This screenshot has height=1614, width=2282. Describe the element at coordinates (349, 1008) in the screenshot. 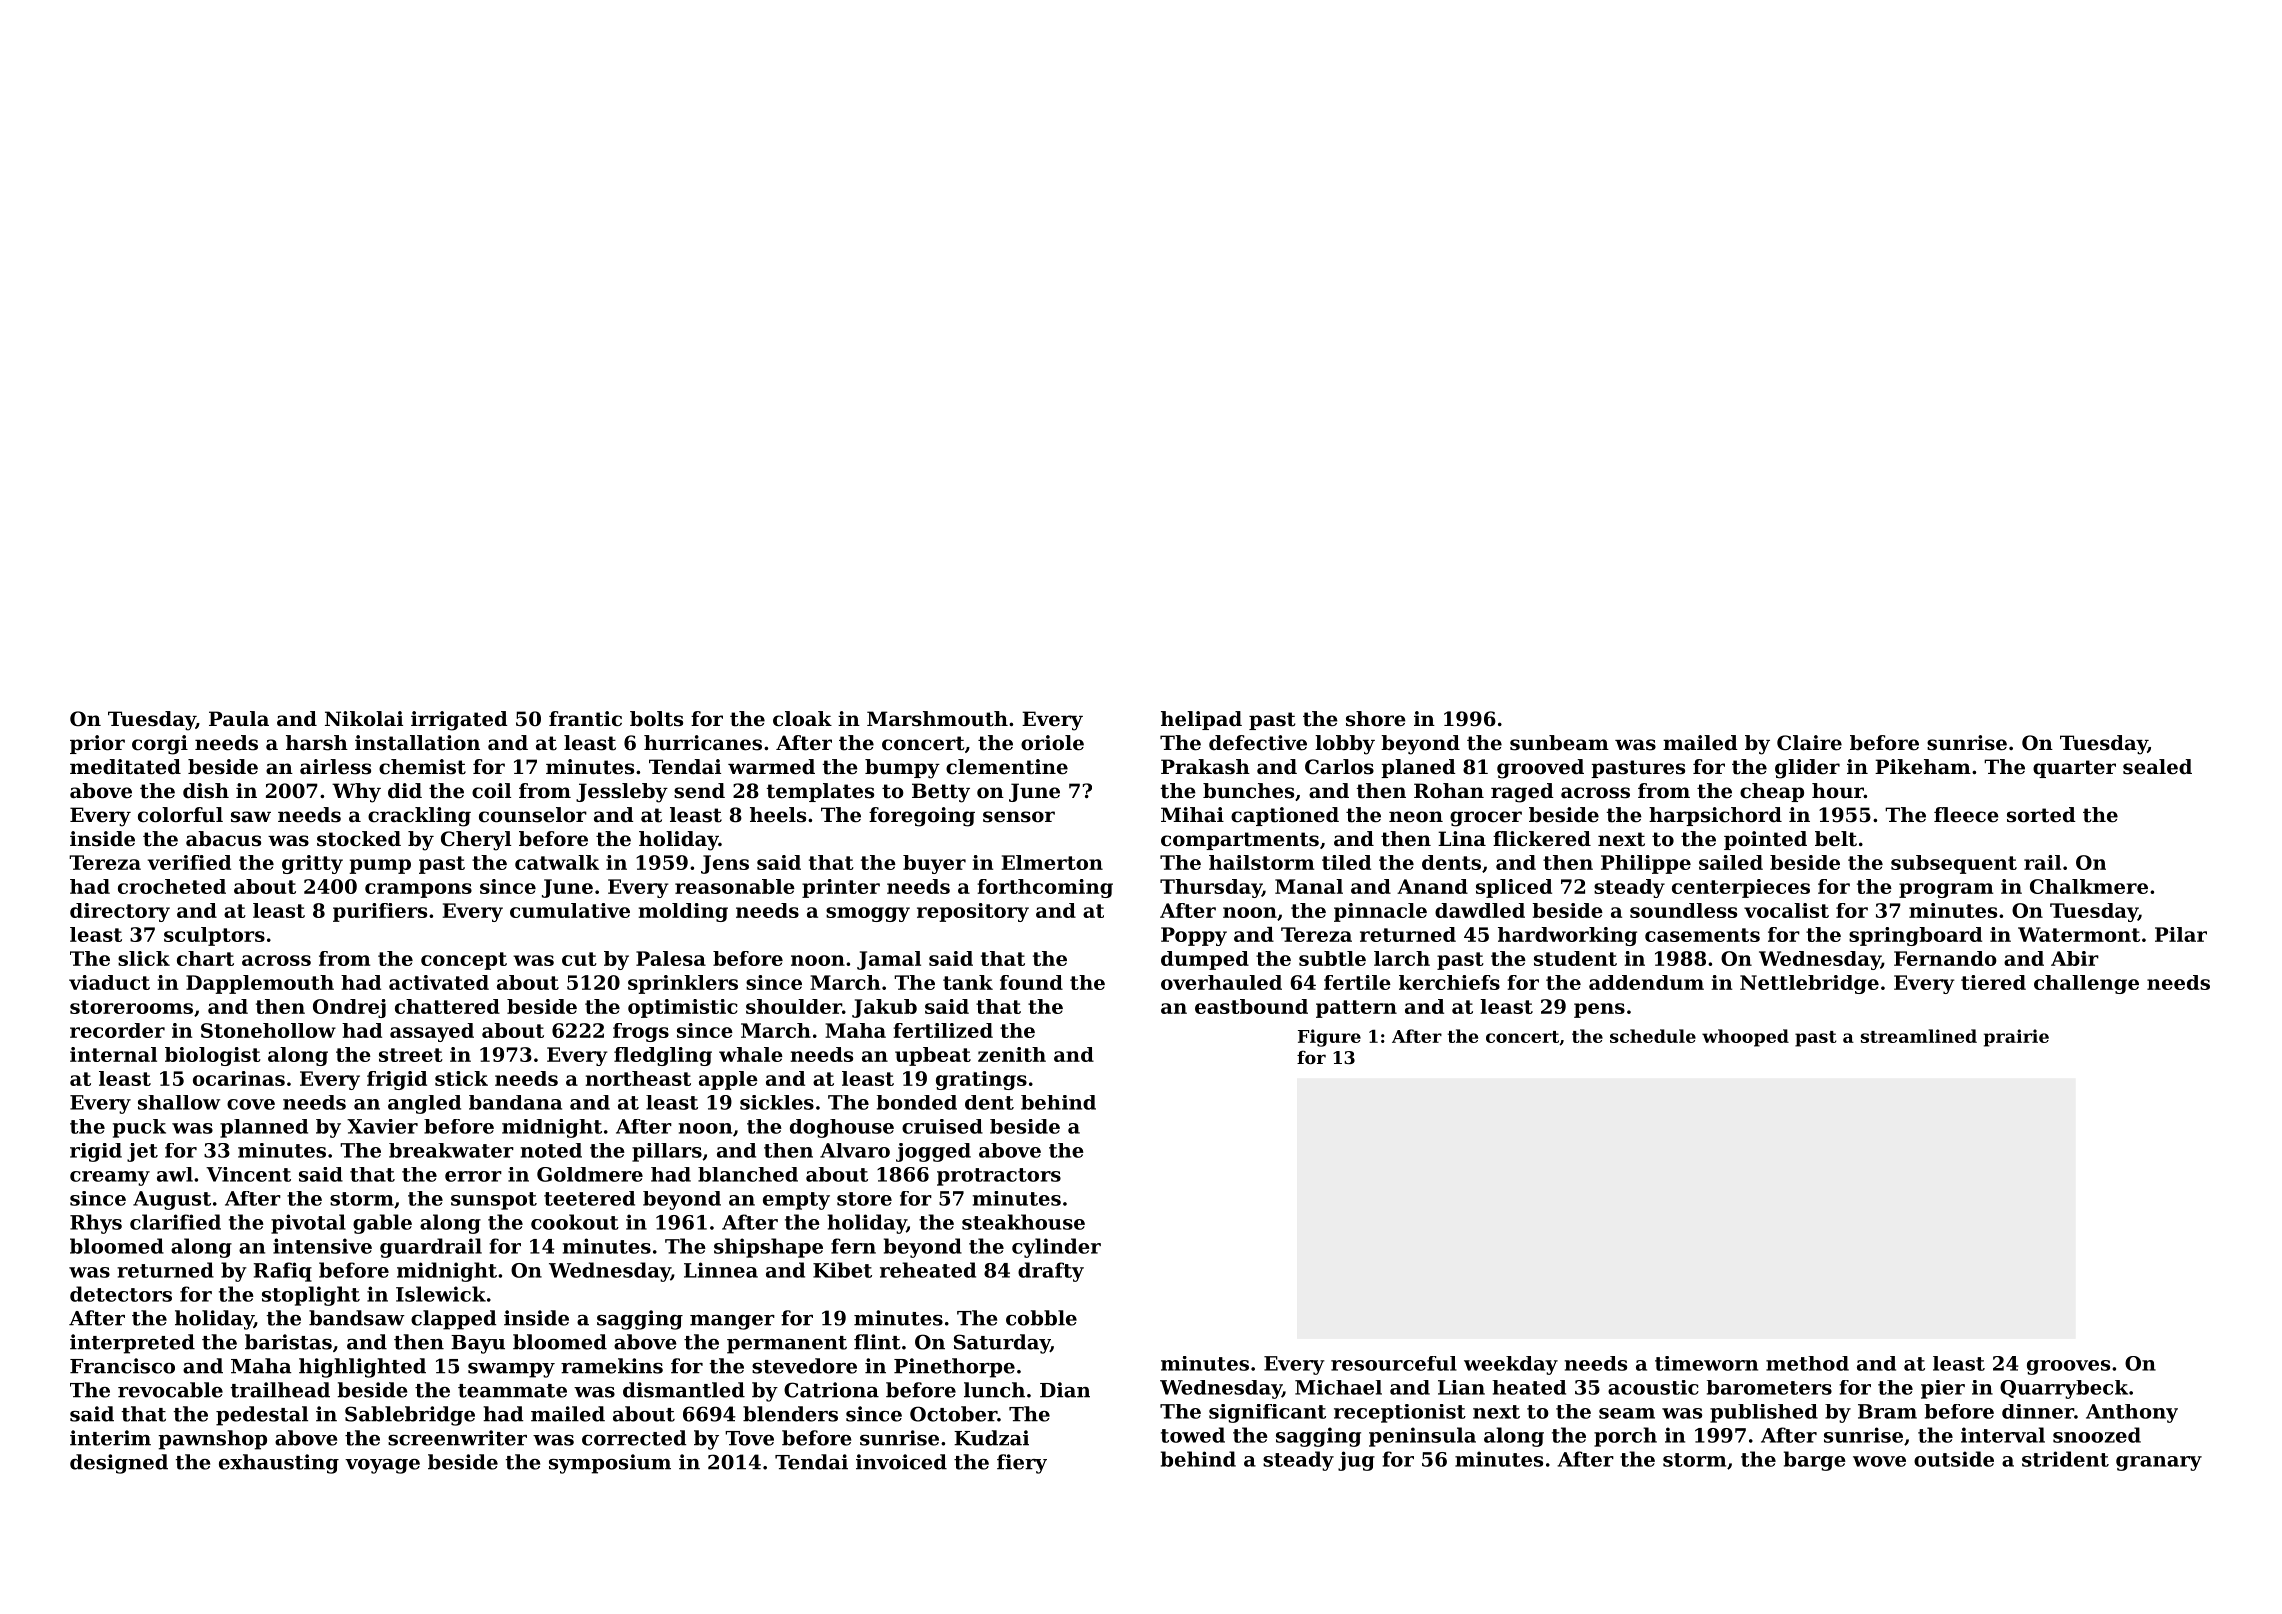

I see `Ondrej` at that location.
